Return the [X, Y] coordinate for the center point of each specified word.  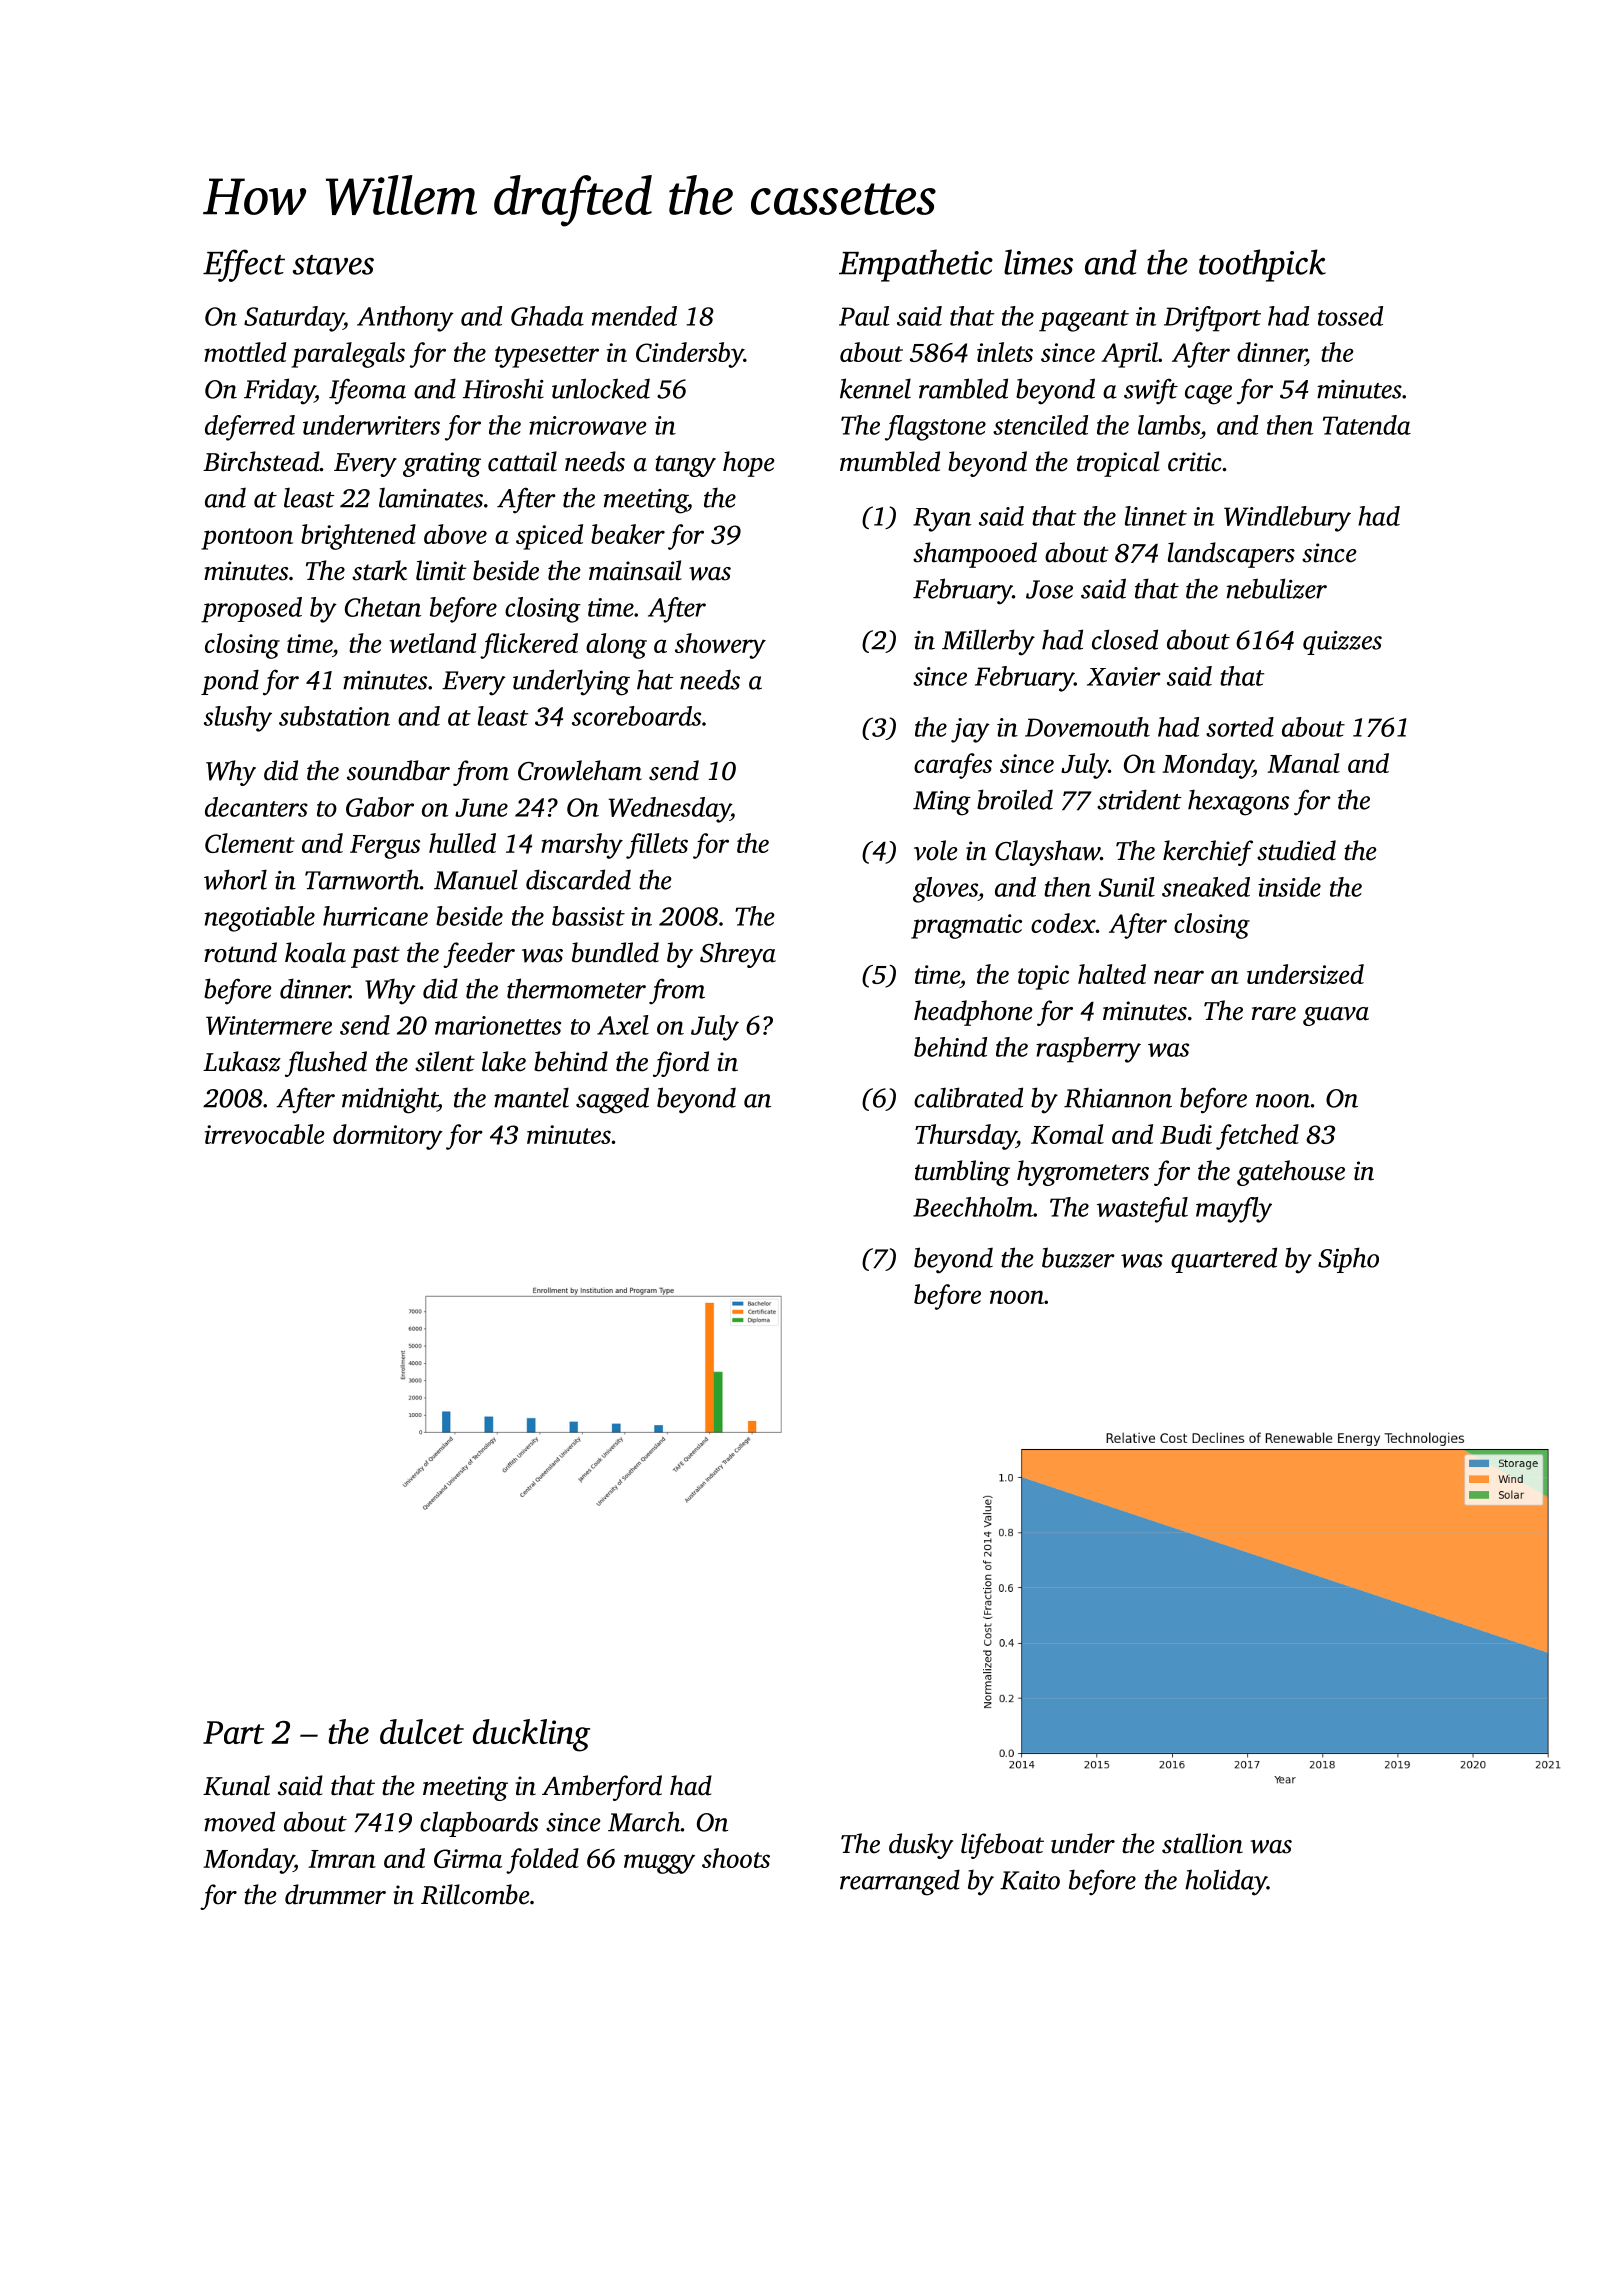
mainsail [635, 570]
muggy [659, 1864]
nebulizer [1277, 588]
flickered [529, 646]
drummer [335, 1894]
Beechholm [973, 1207]
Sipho [1348, 1260]
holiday [1226, 1882]
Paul [864, 316]
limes [1038, 262]
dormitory [388, 1137]
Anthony [405, 319]
